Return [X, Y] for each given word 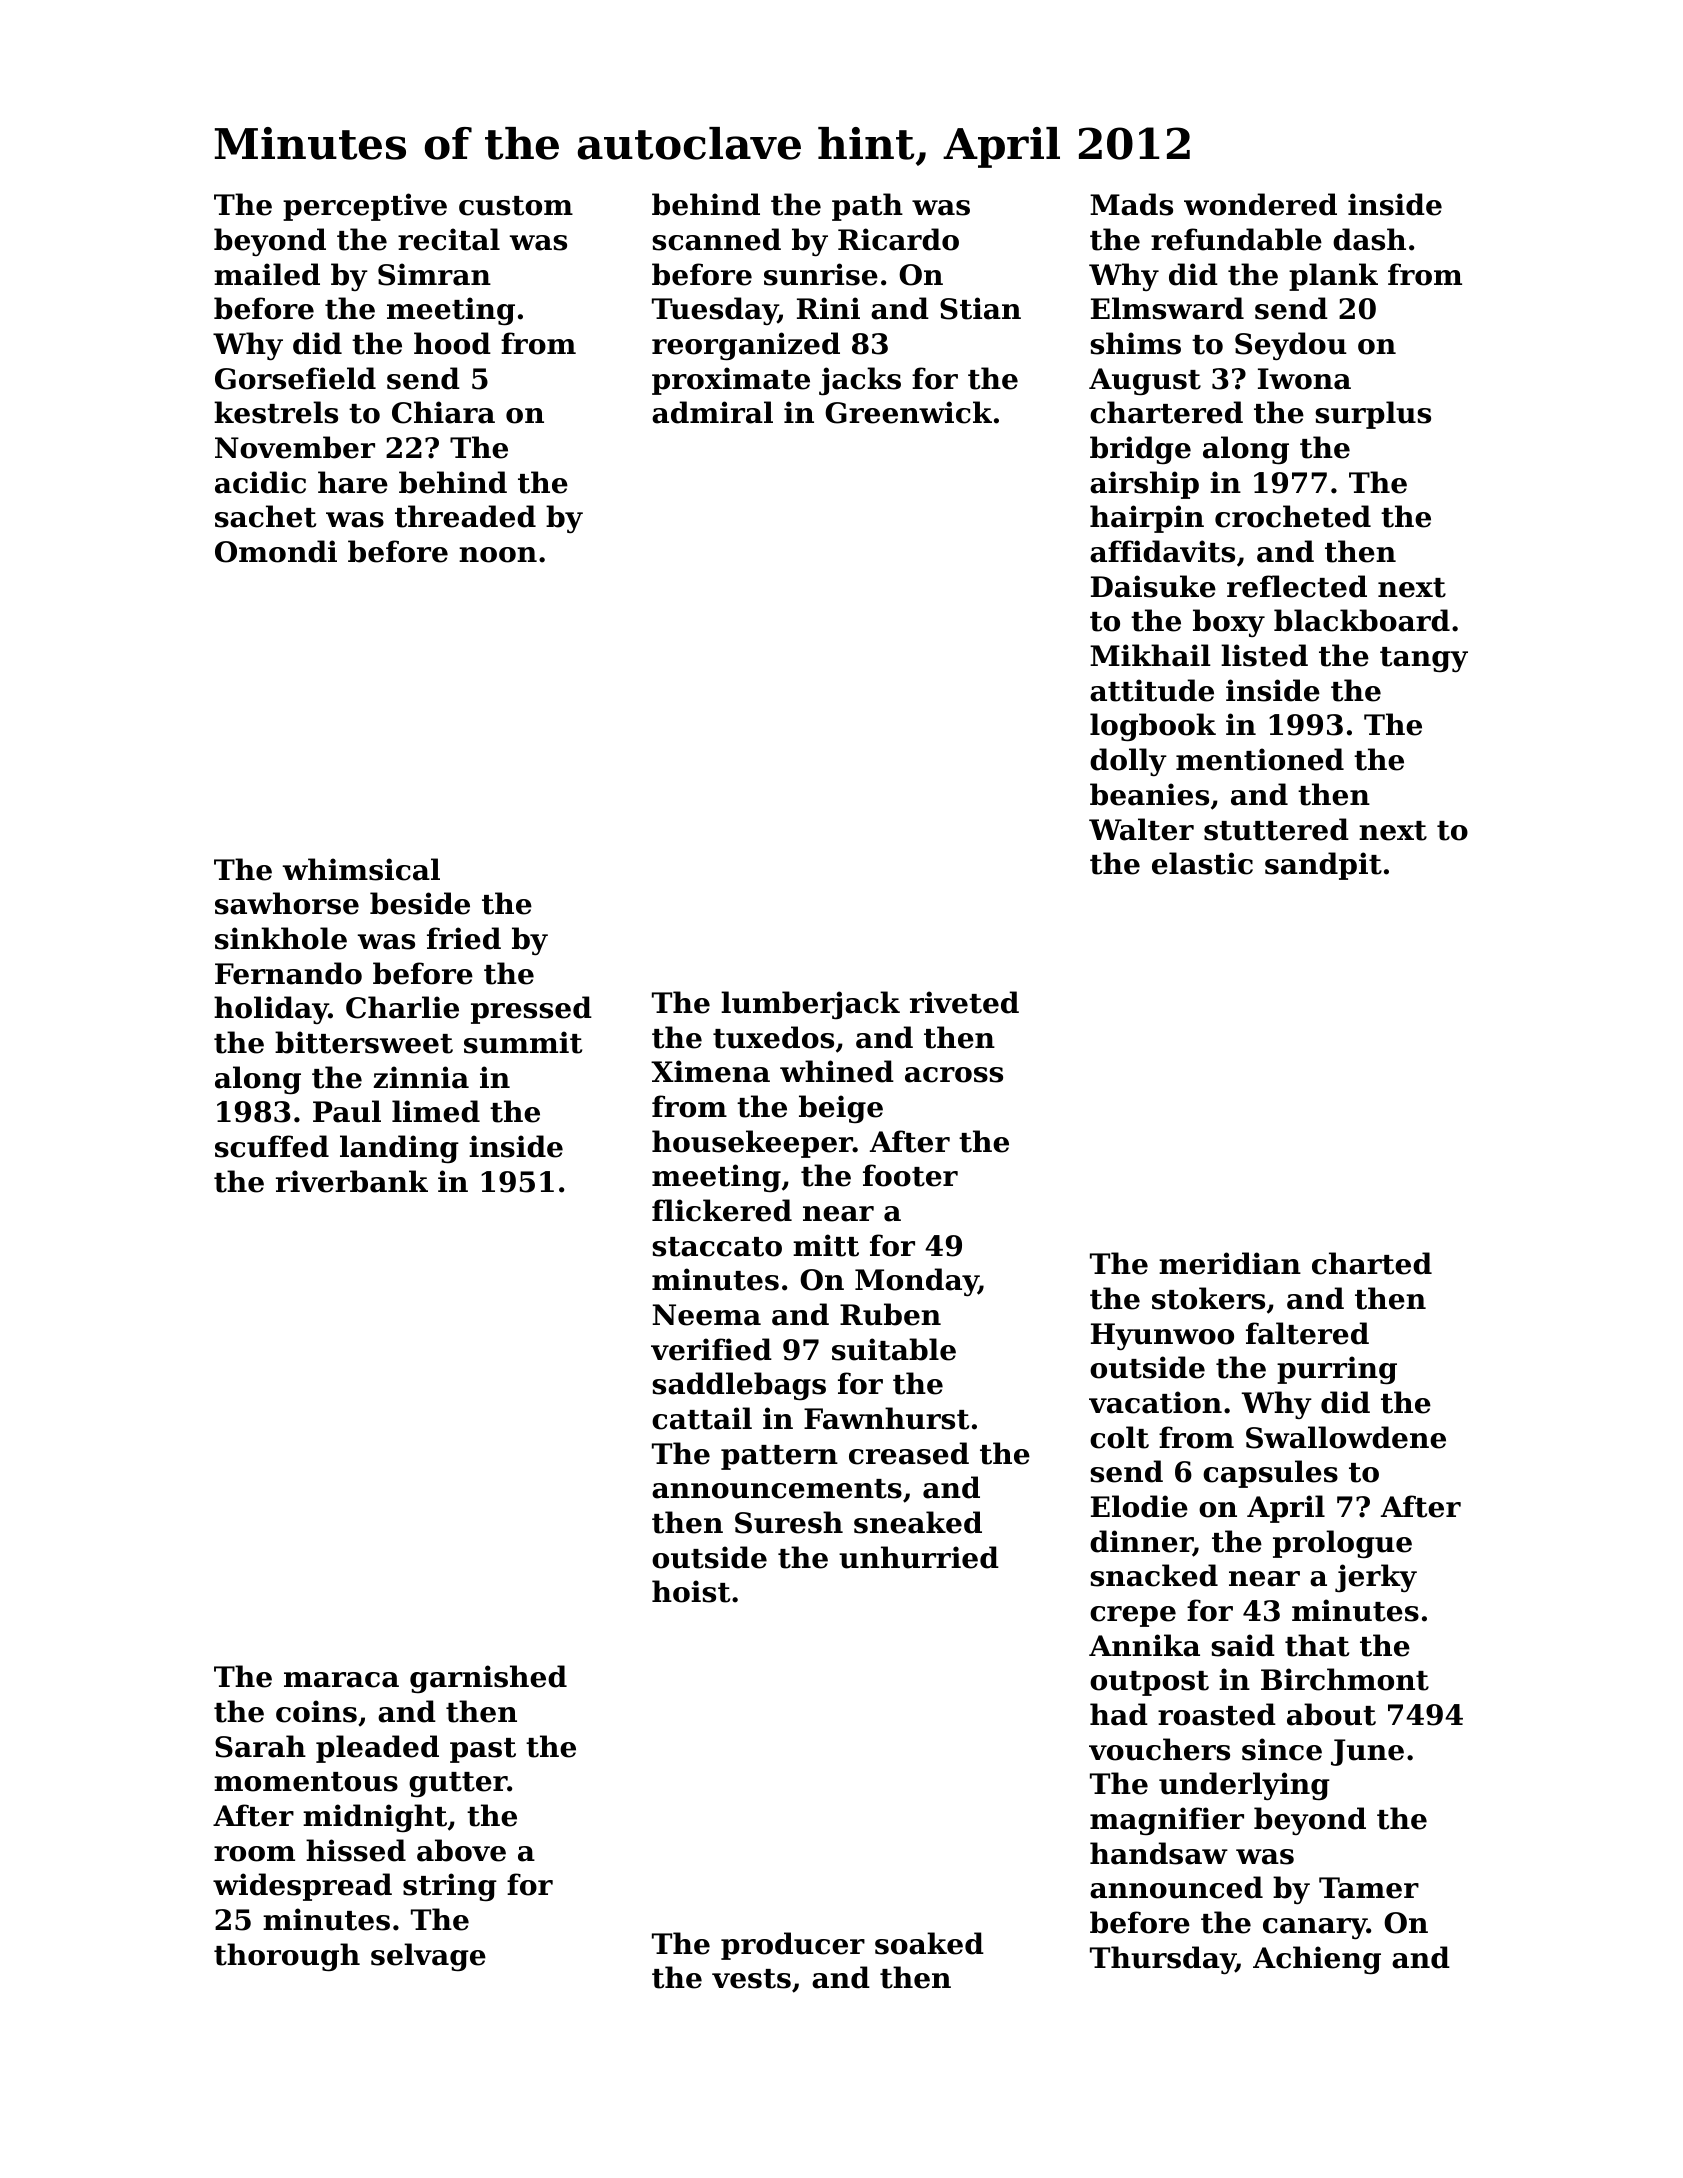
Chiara [443, 412]
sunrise [821, 274]
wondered [1260, 204]
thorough [287, 1957]
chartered [1166, 412]
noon [498, 555]
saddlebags [739, 1386]
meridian [1230, 1263]
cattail [702, 1418]
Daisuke [1153, 586]
